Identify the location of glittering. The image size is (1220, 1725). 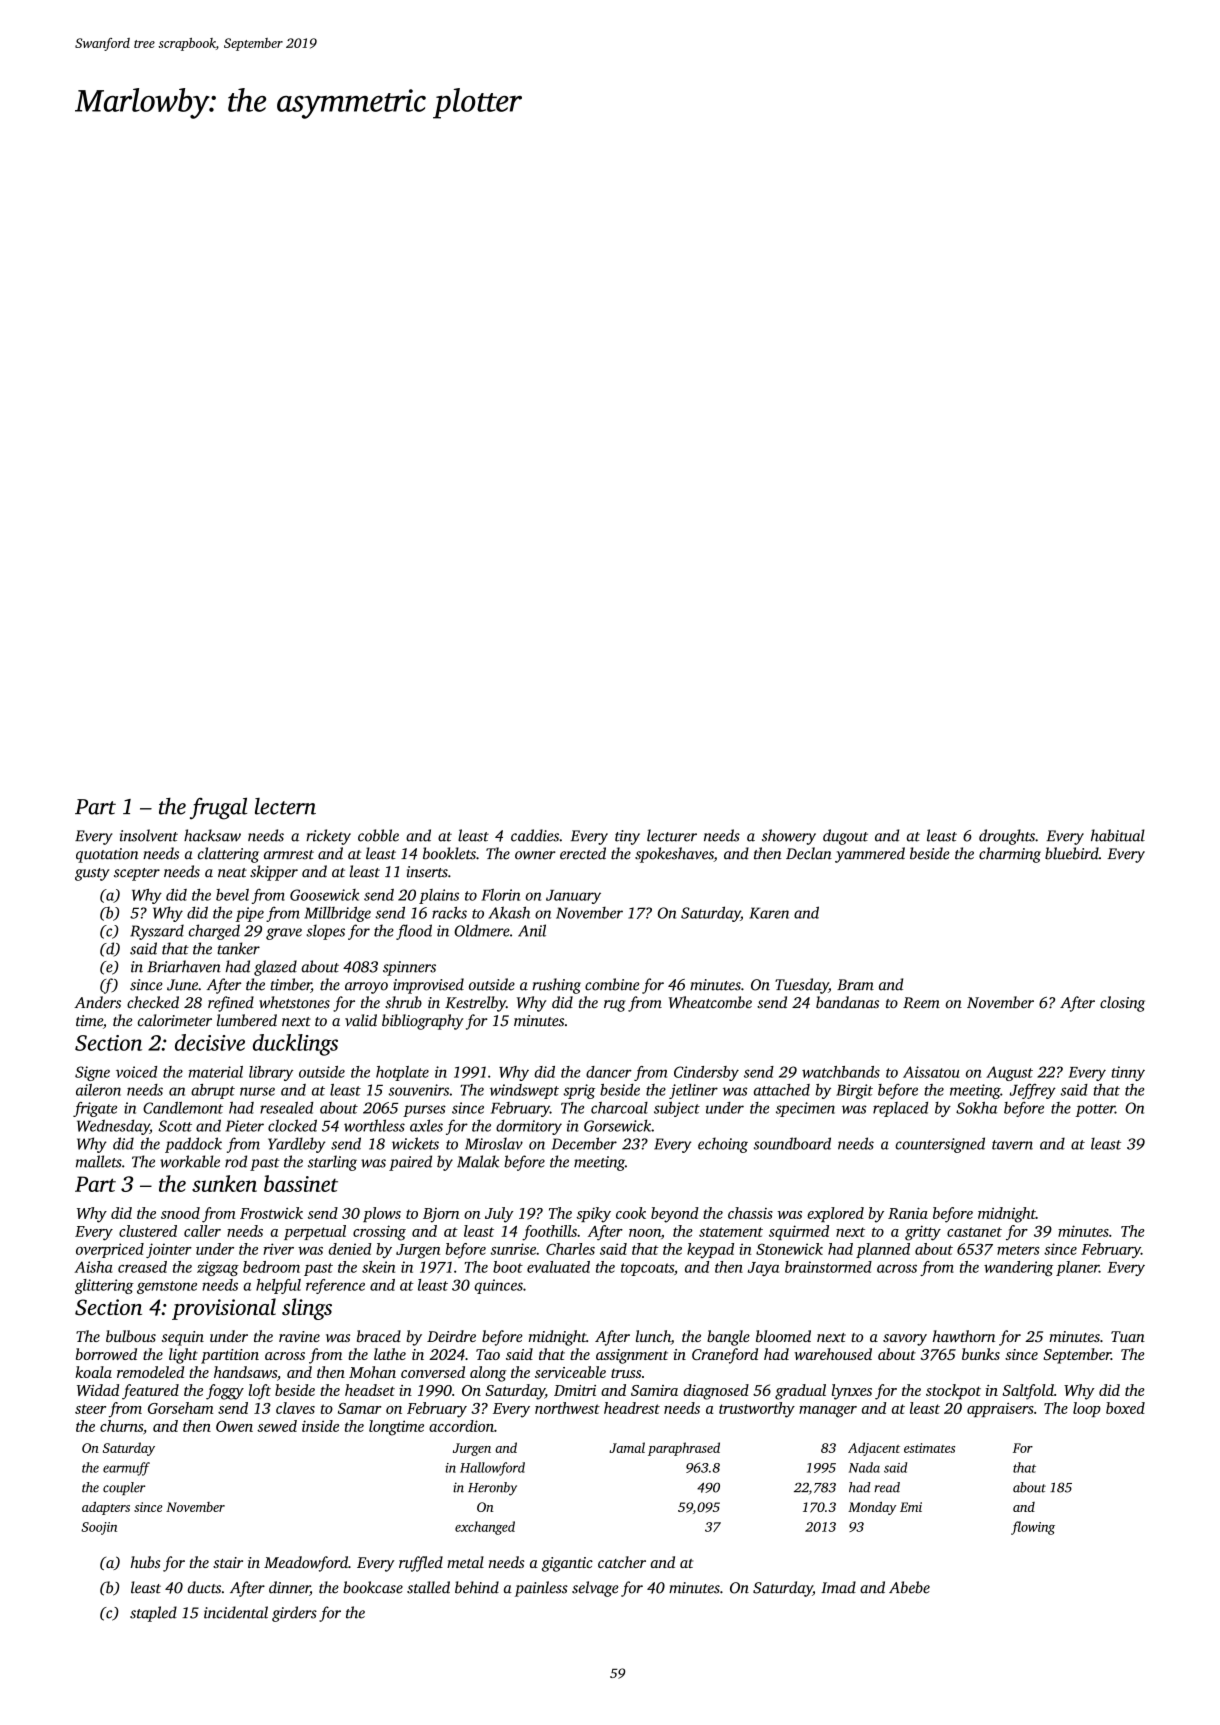
(104, 1286).
